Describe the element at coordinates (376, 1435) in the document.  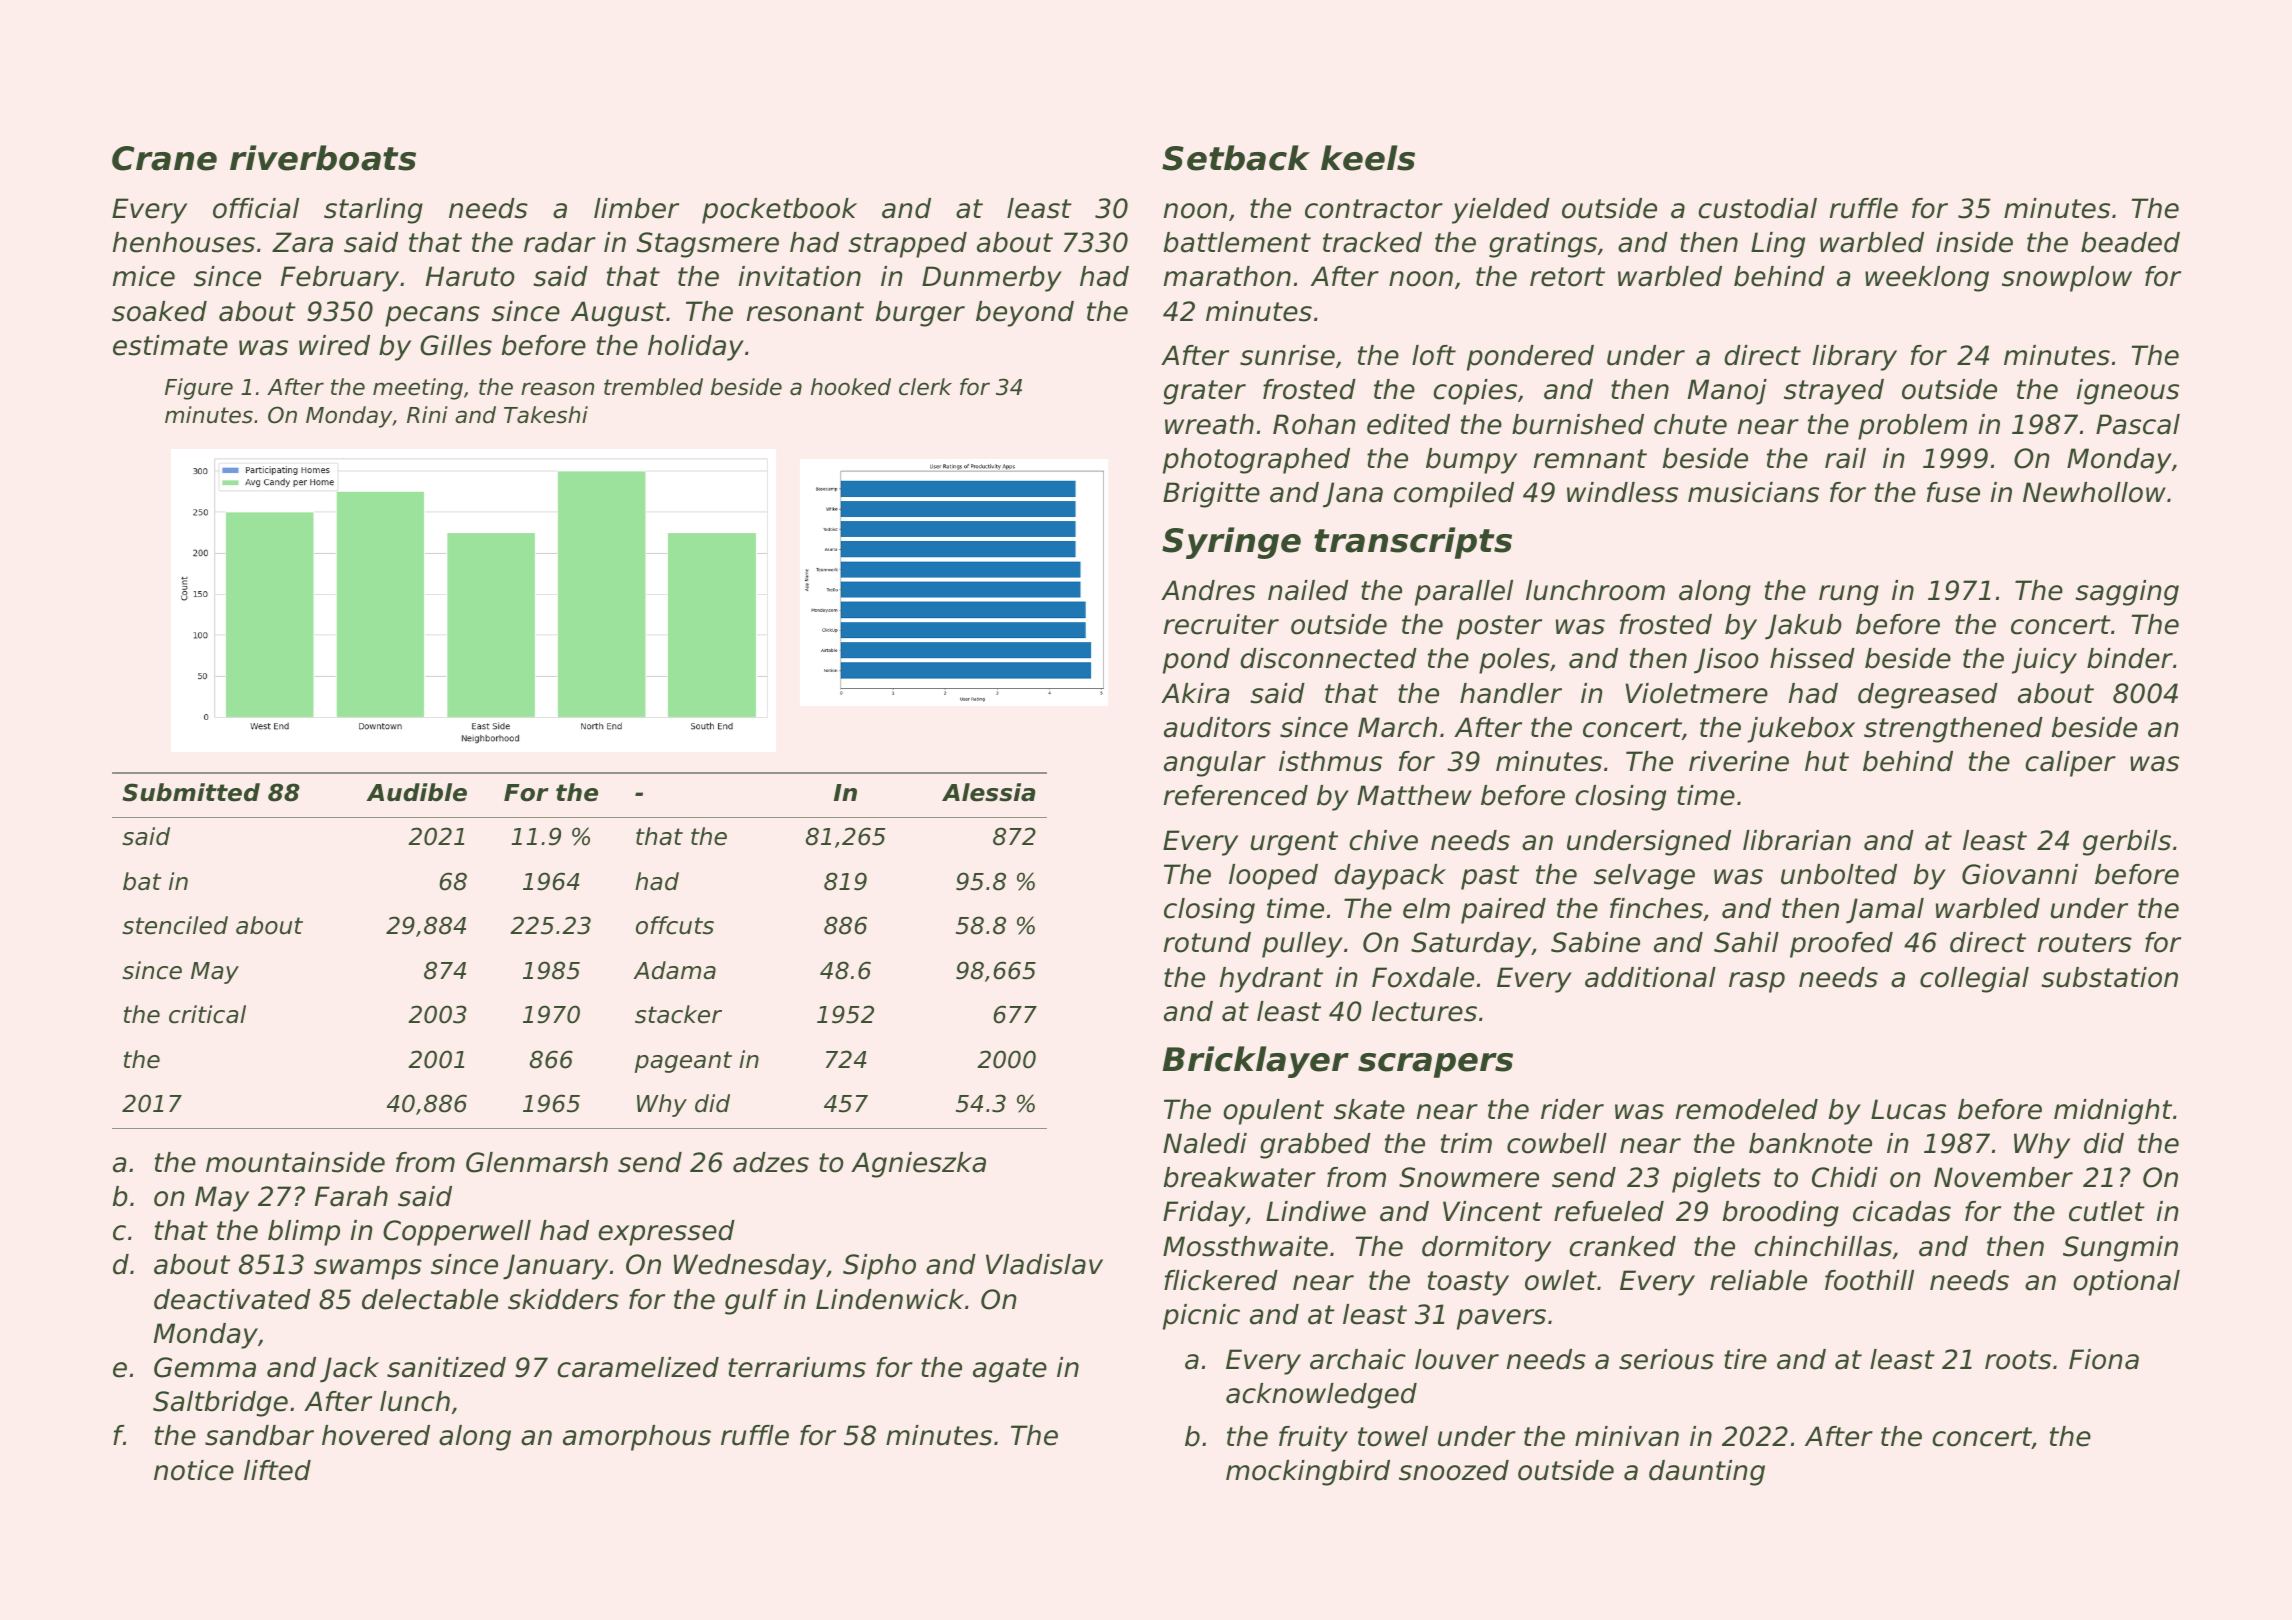
I see `hovered` at that location.
